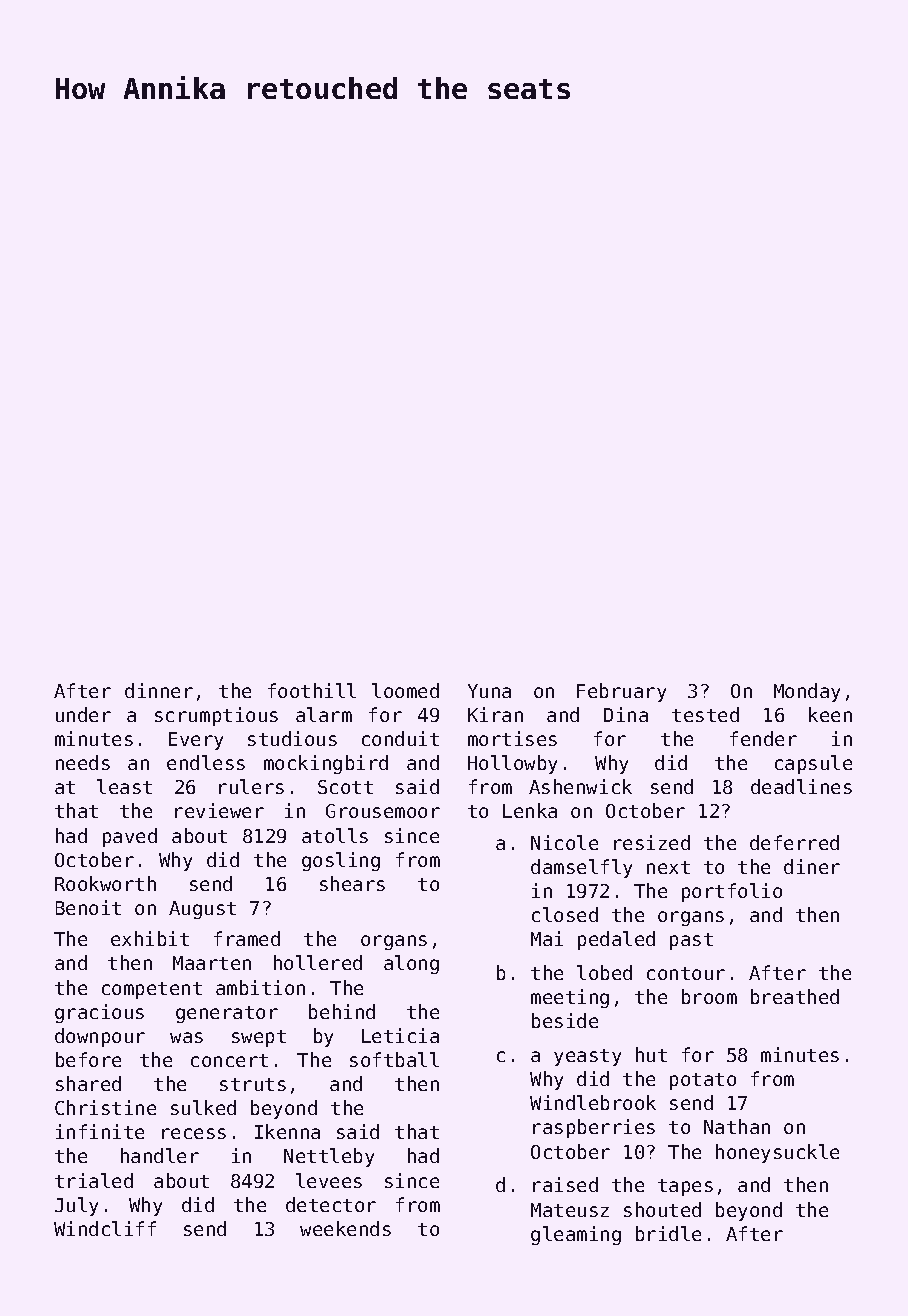  Describe the element at coordinates (94, 1180) in the screenshot. I see `trialed` at that location.
